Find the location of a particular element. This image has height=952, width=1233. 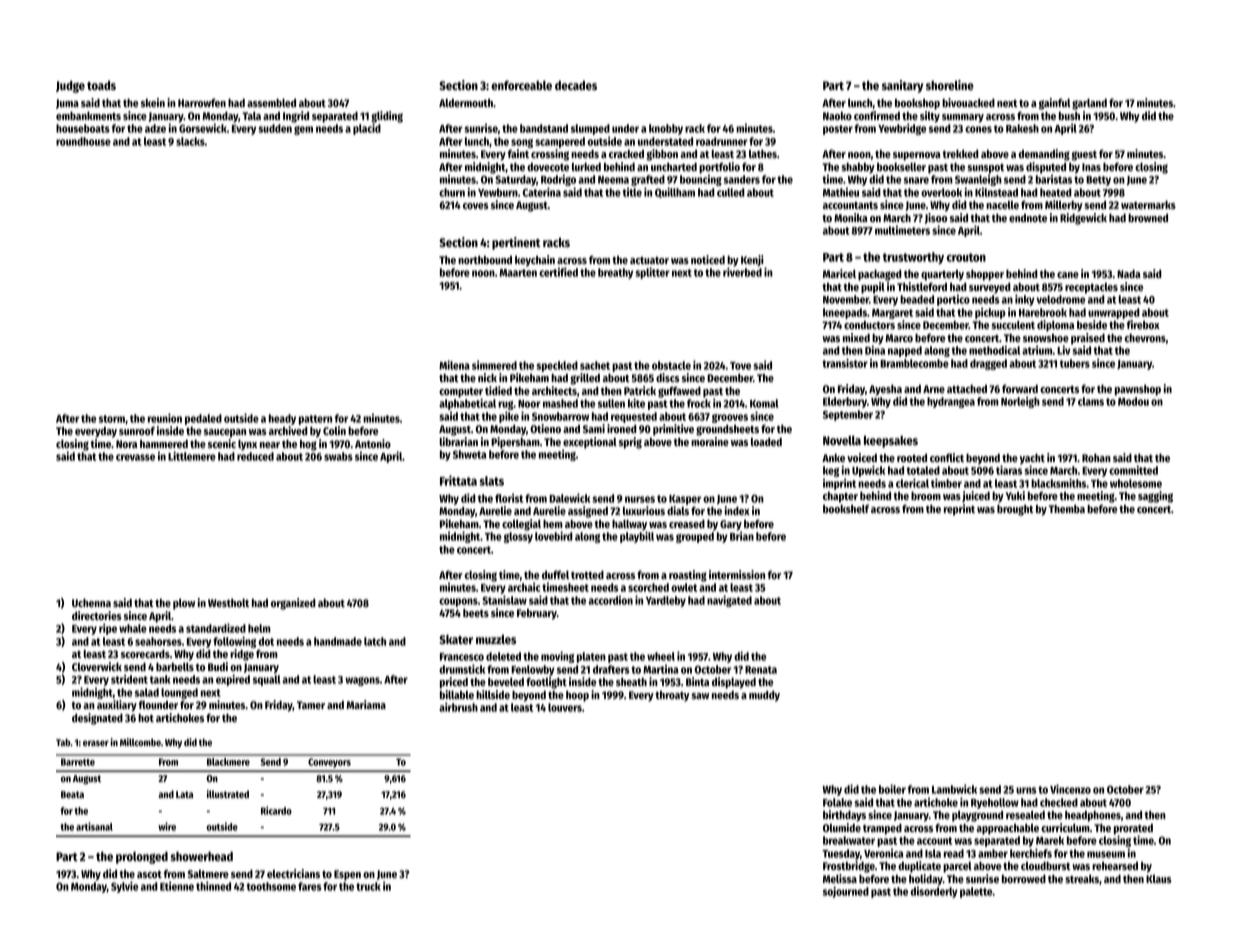

juiced is located at coordinates (976, 496).
